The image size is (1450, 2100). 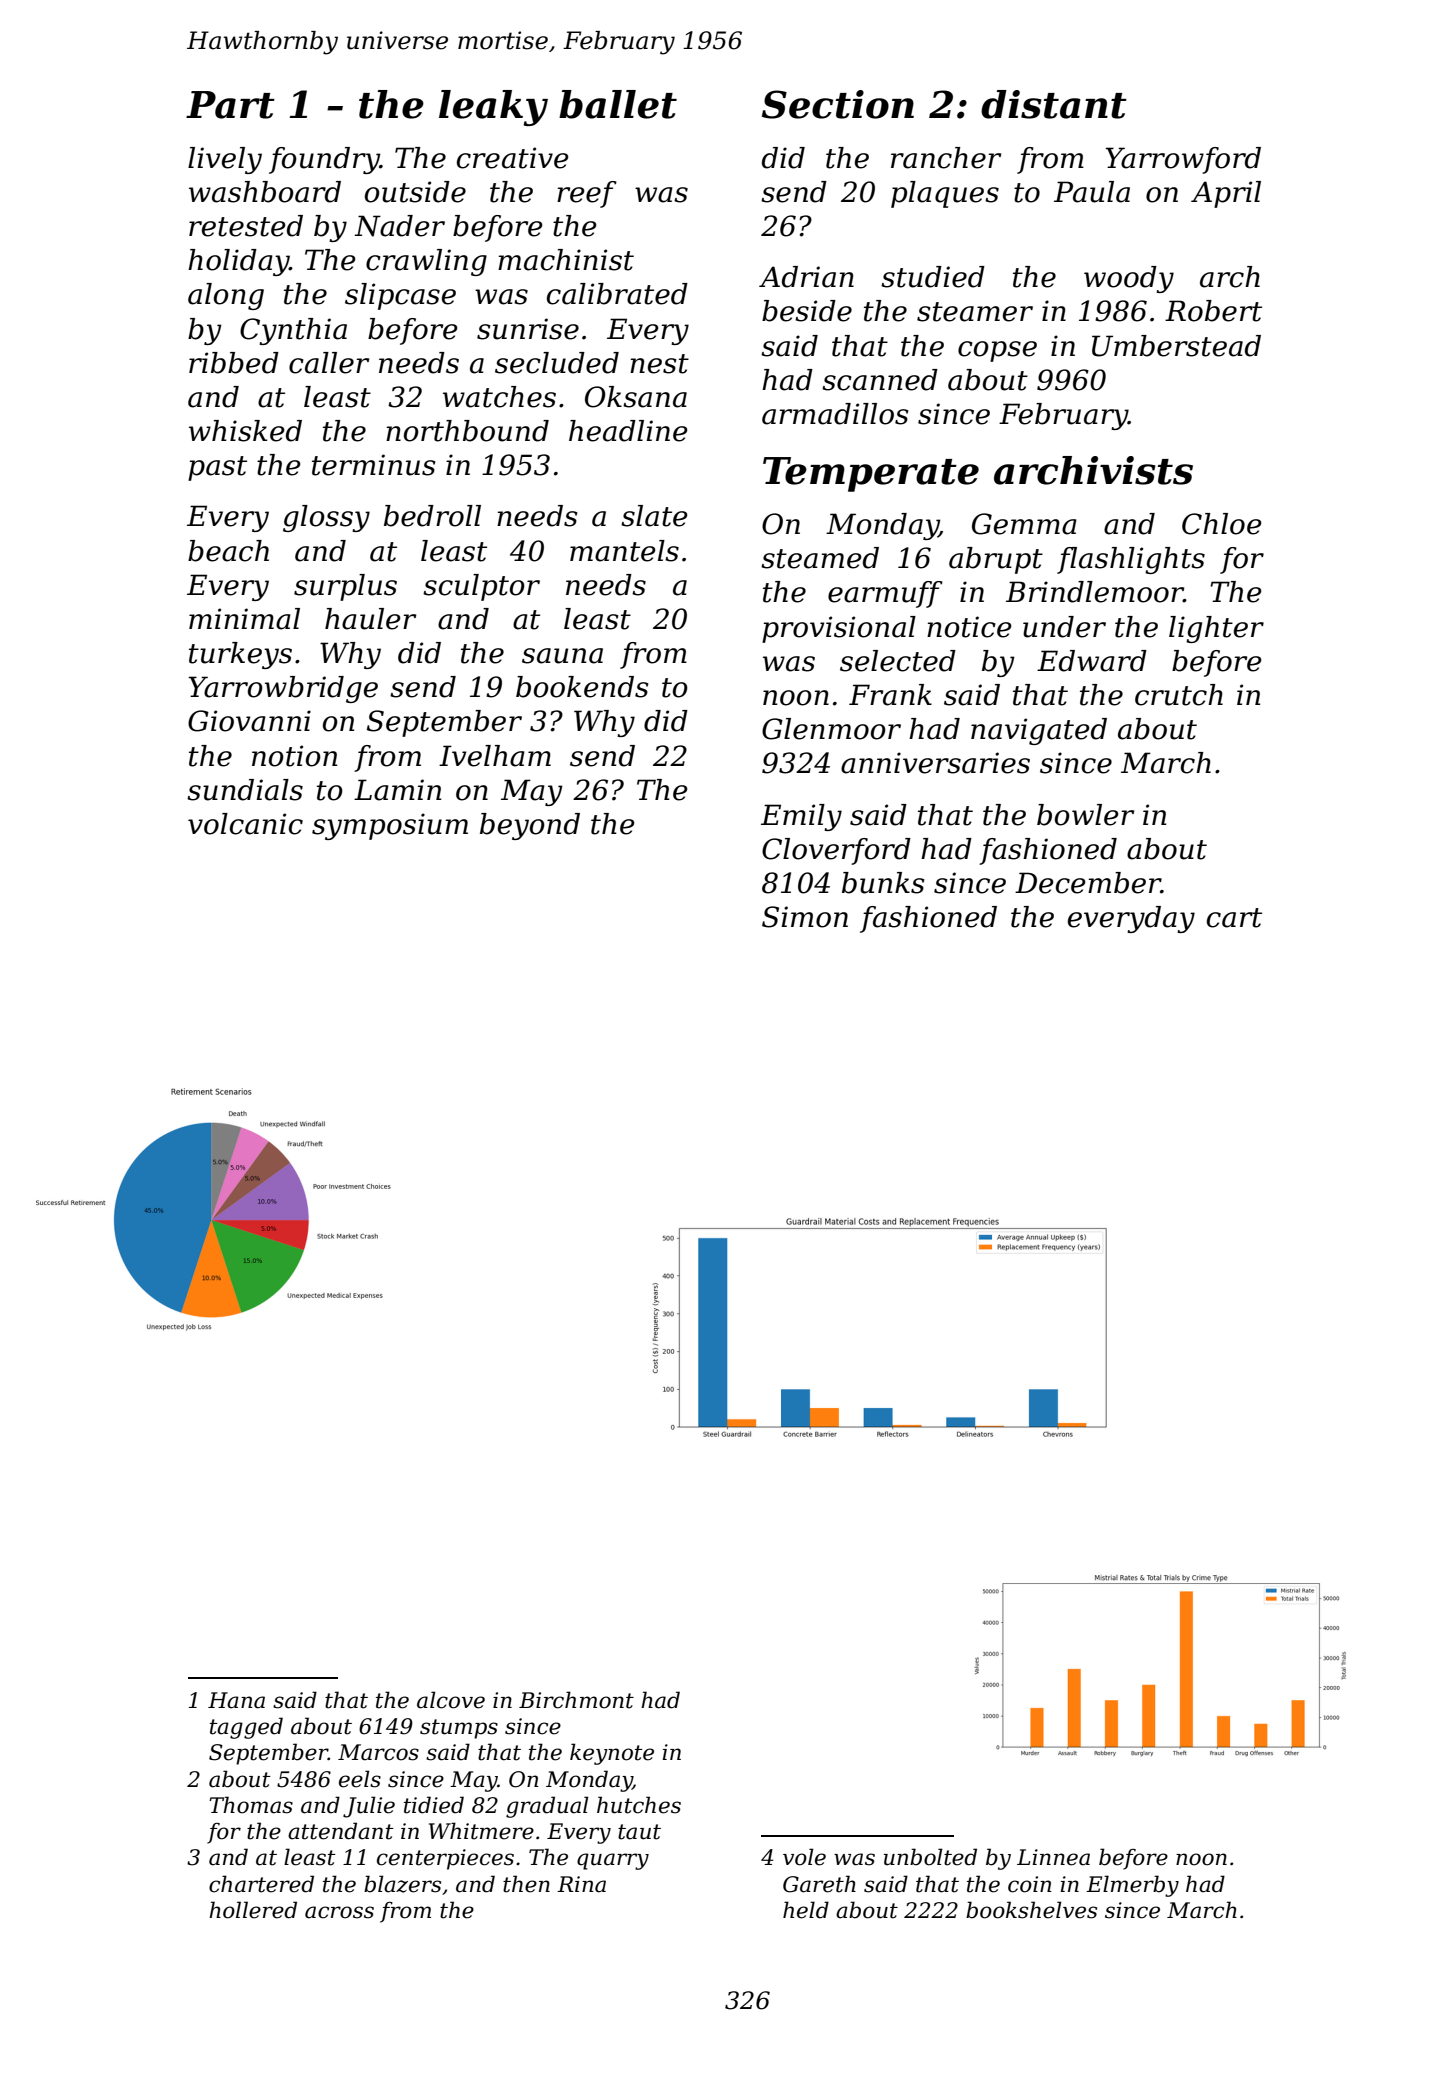 I want to click on Hana, so click(x=236, y=1700).
